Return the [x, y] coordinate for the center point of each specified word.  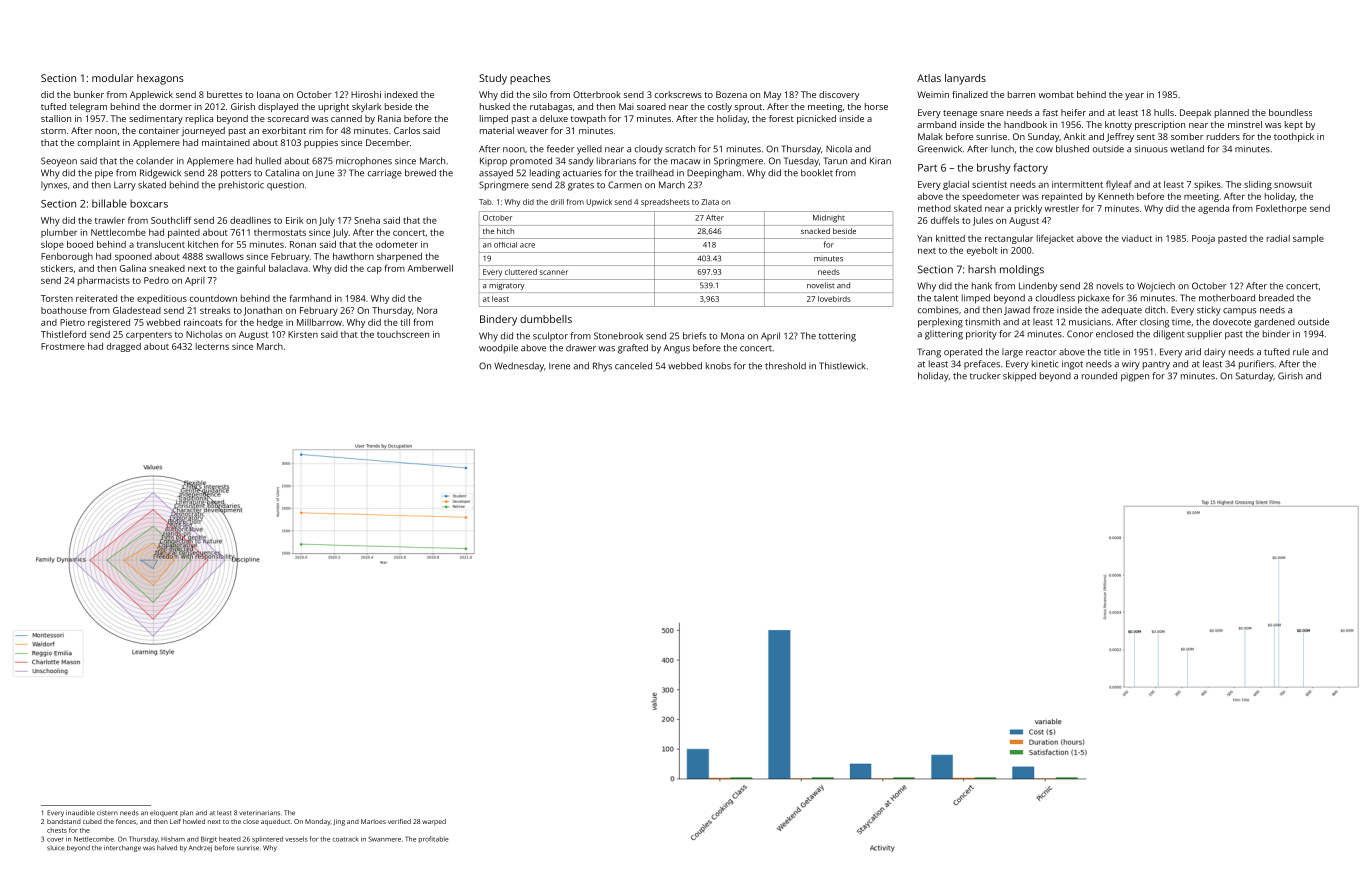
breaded [1276, 298]
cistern [107, 813]
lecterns [212, 346]
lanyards [965, 79]
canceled [633, 366]
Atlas [929, 78]
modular [113, 78]
